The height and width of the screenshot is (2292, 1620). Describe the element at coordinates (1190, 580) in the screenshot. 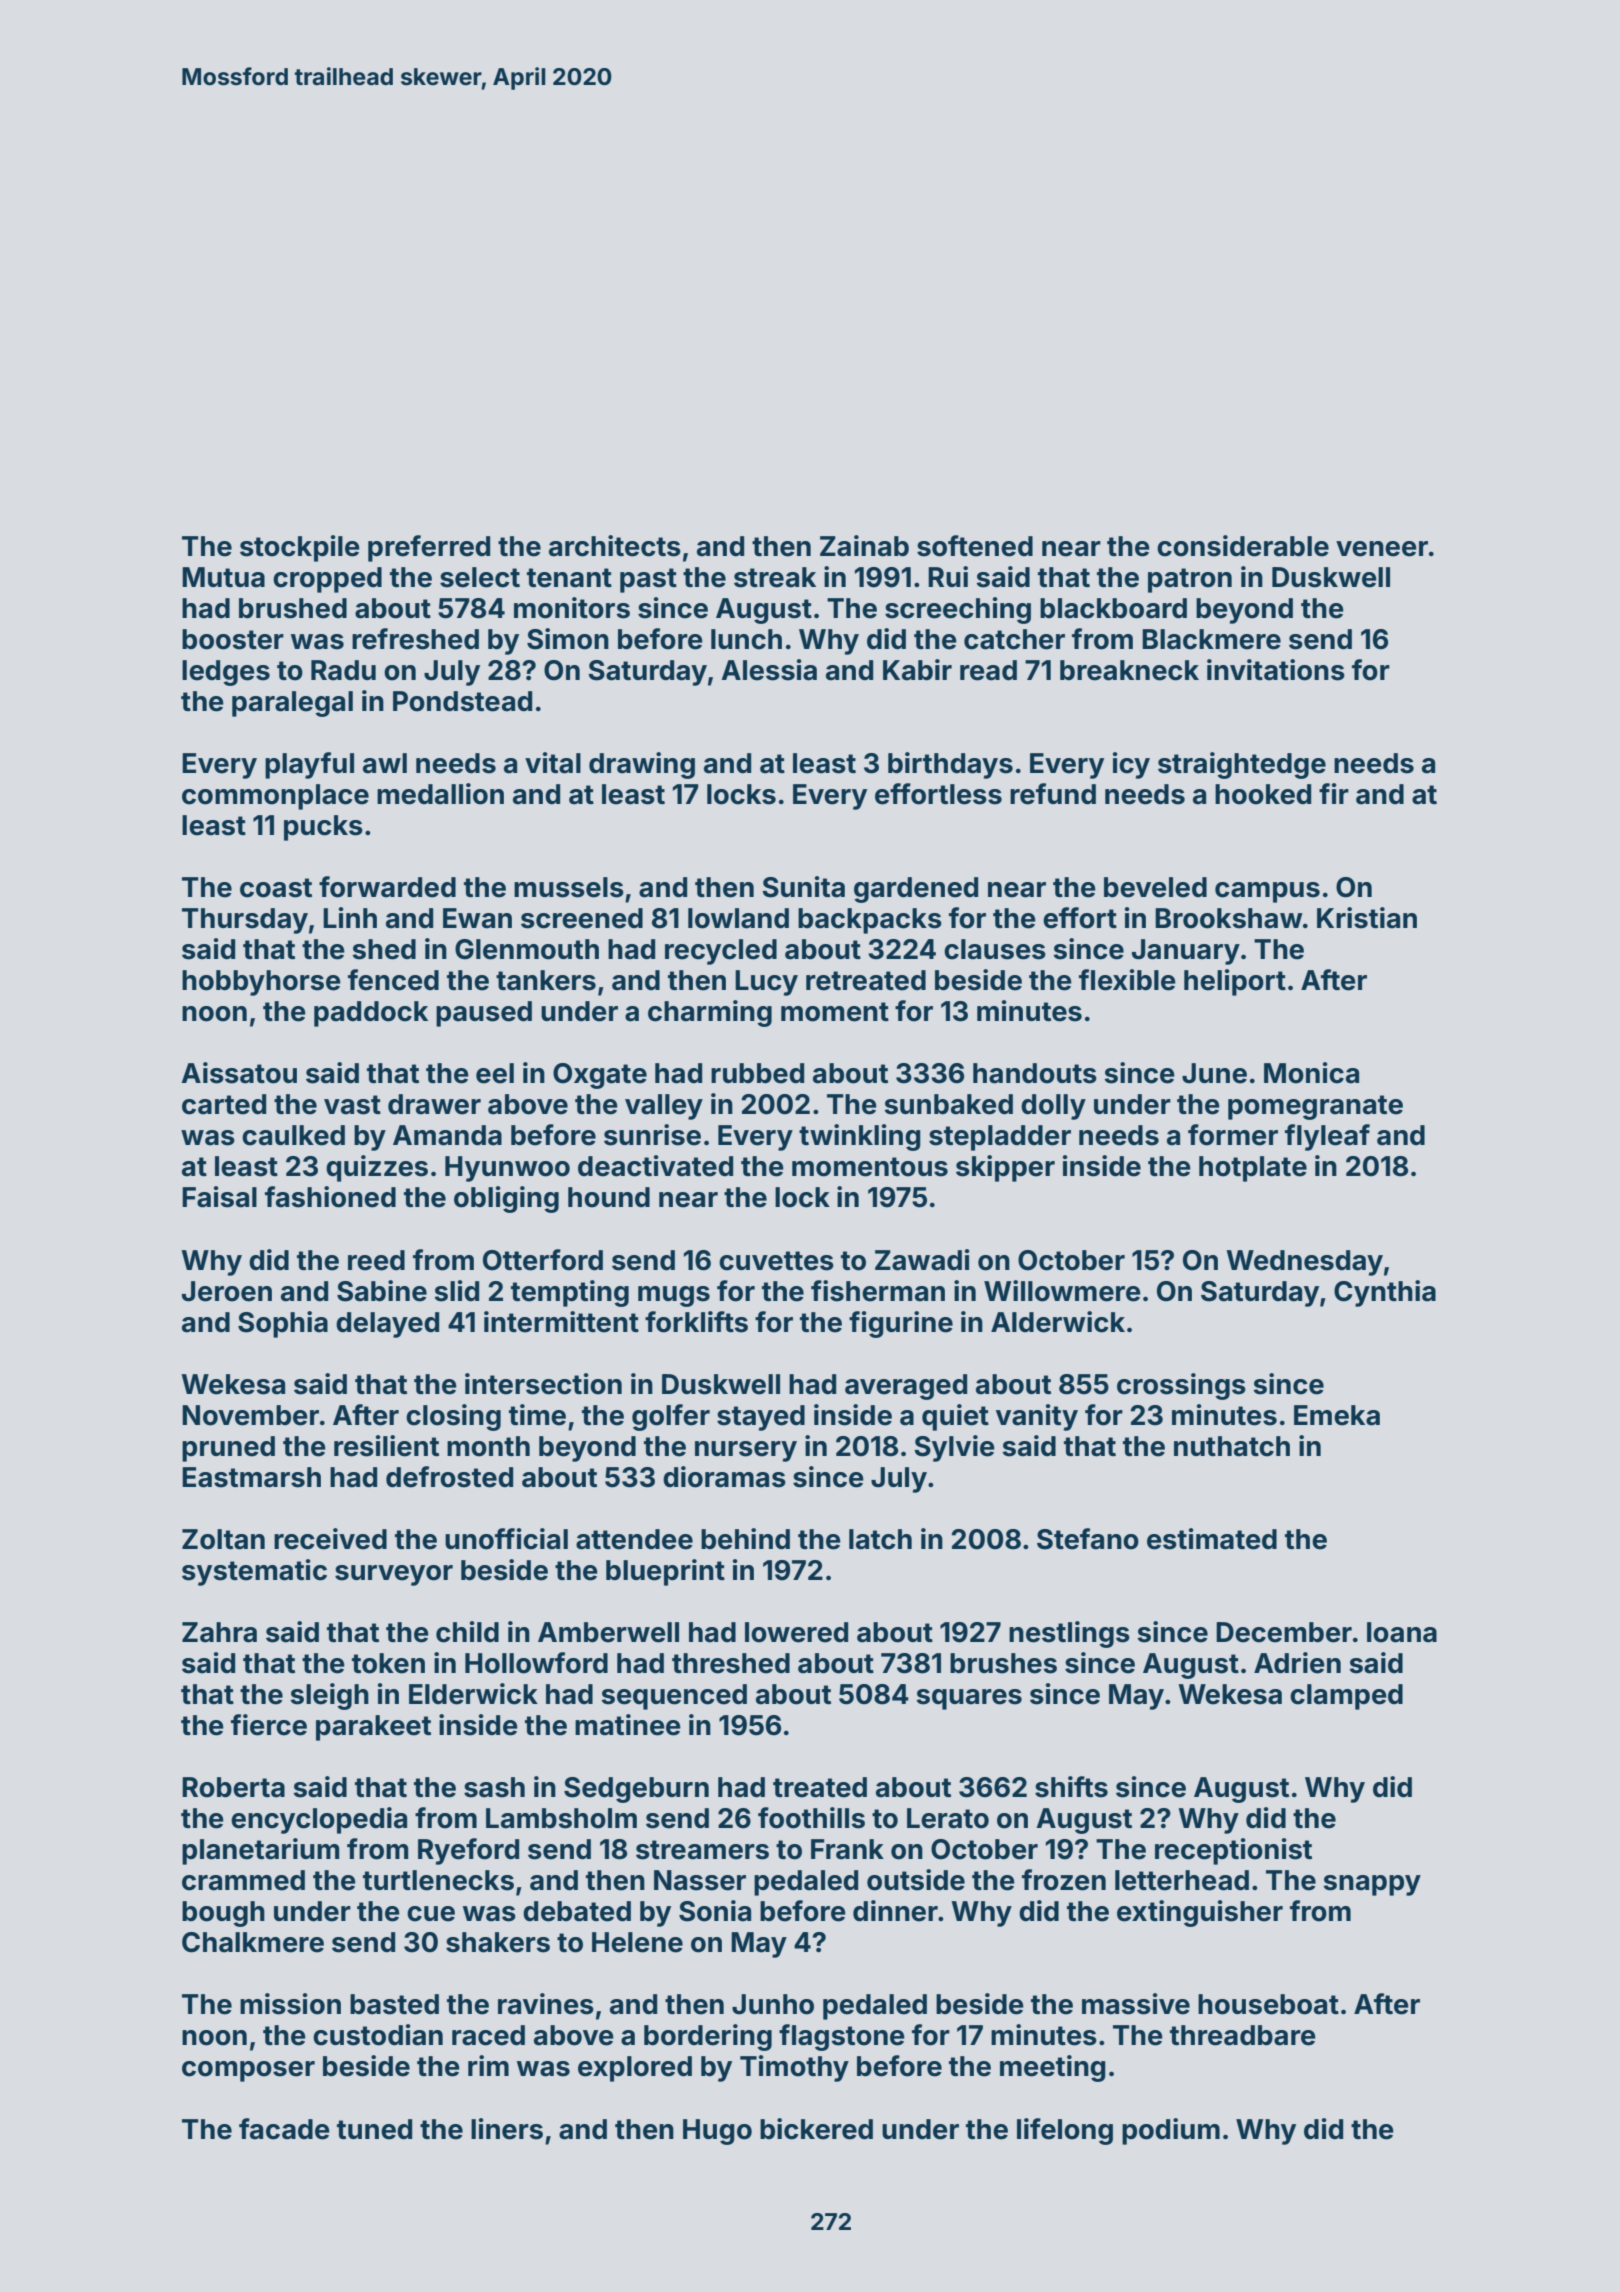

I see `patron` at that location.
